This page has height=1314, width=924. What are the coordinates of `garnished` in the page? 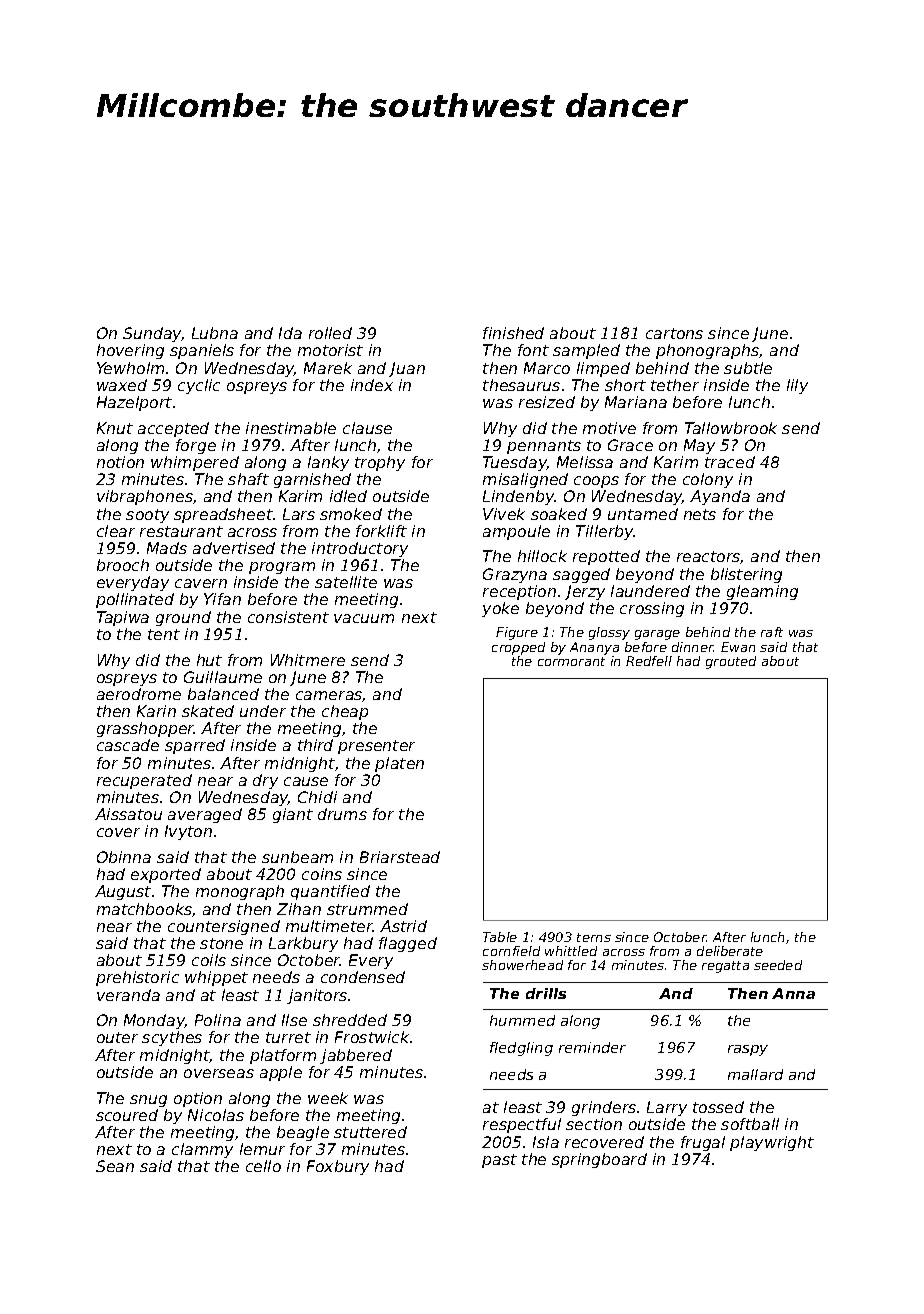 It's located at (312, 480).
